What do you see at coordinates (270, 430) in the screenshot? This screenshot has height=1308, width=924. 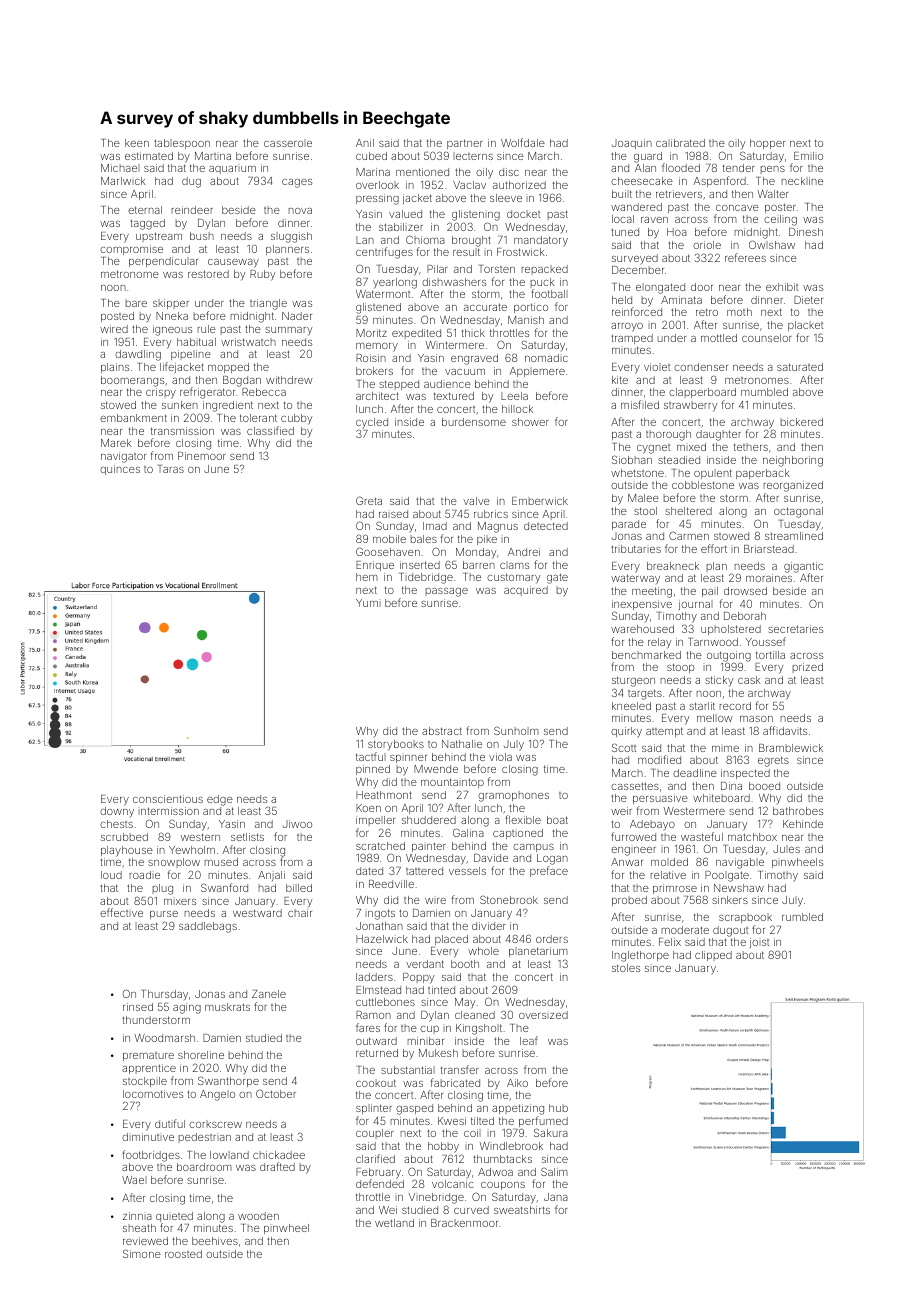 I see `classified` at bounding box center [270, 430].
